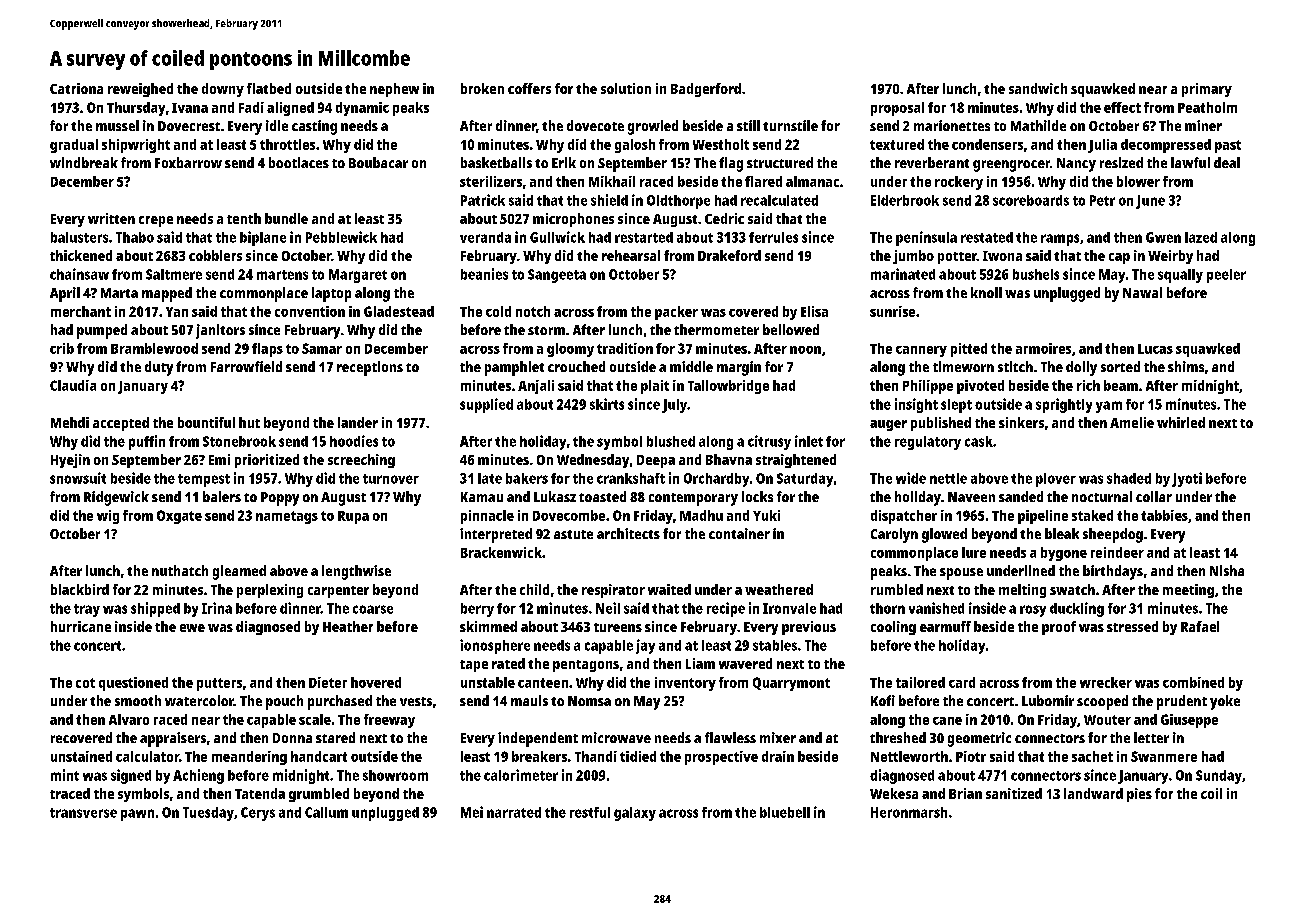 The image size is (1308, 924). What do you see at coordinates (1201, 237) in the page?
I see `lazed` at bounding box center [1201, 237].
